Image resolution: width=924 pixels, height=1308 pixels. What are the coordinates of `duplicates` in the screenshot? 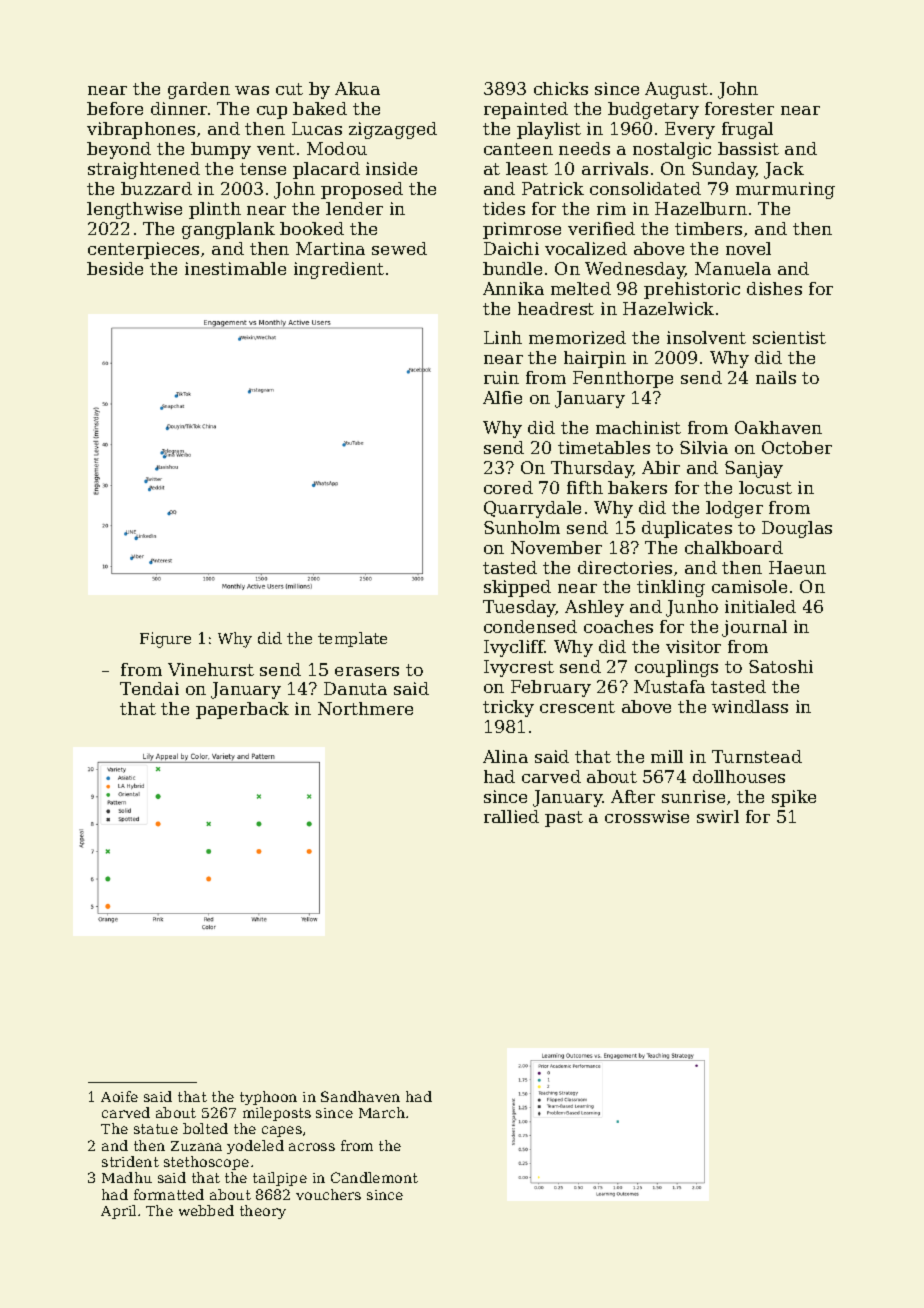 It's located at (687, 529).
